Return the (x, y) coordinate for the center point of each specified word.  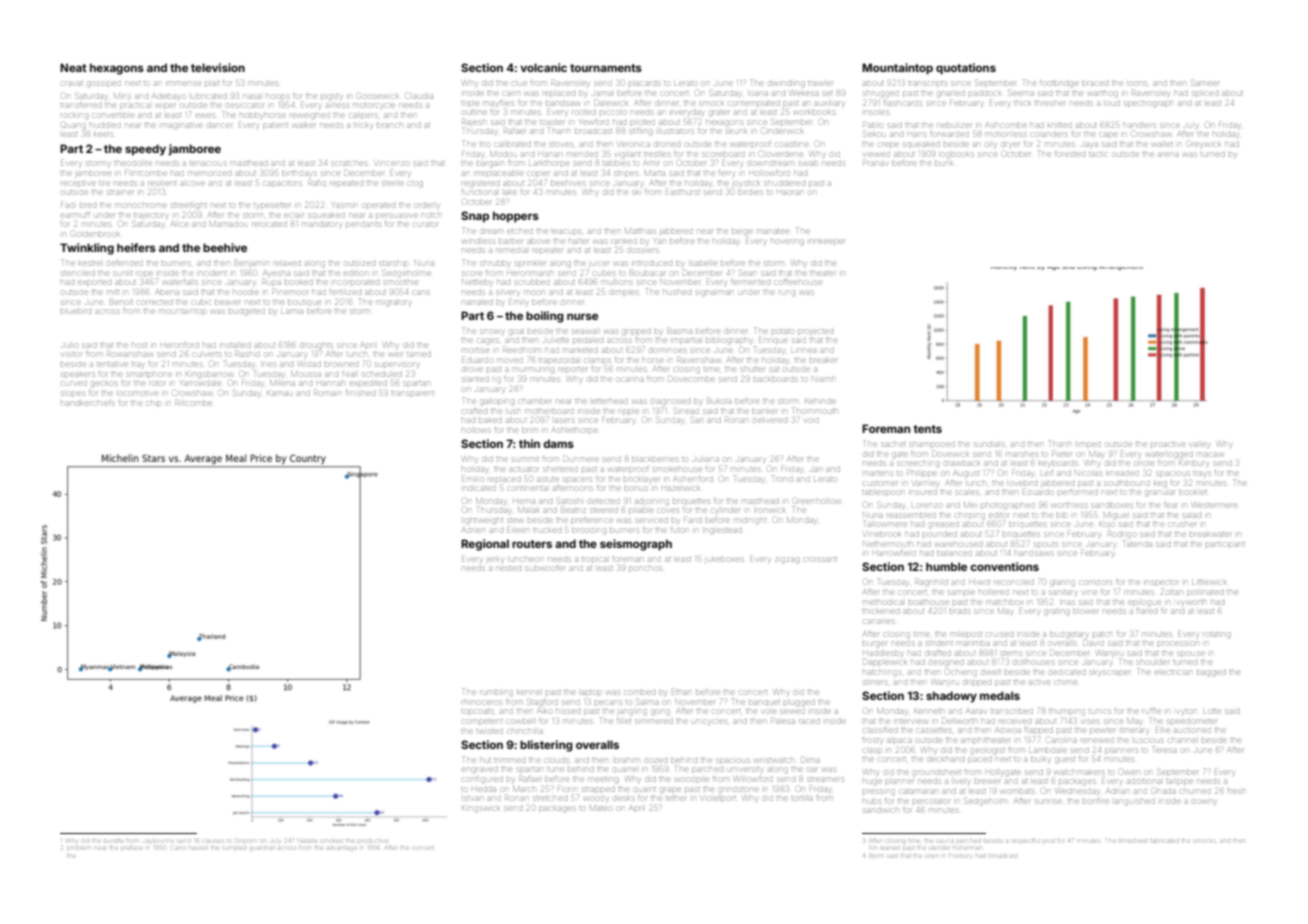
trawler (820, 83)
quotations (966, 69)
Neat (73, 67)
